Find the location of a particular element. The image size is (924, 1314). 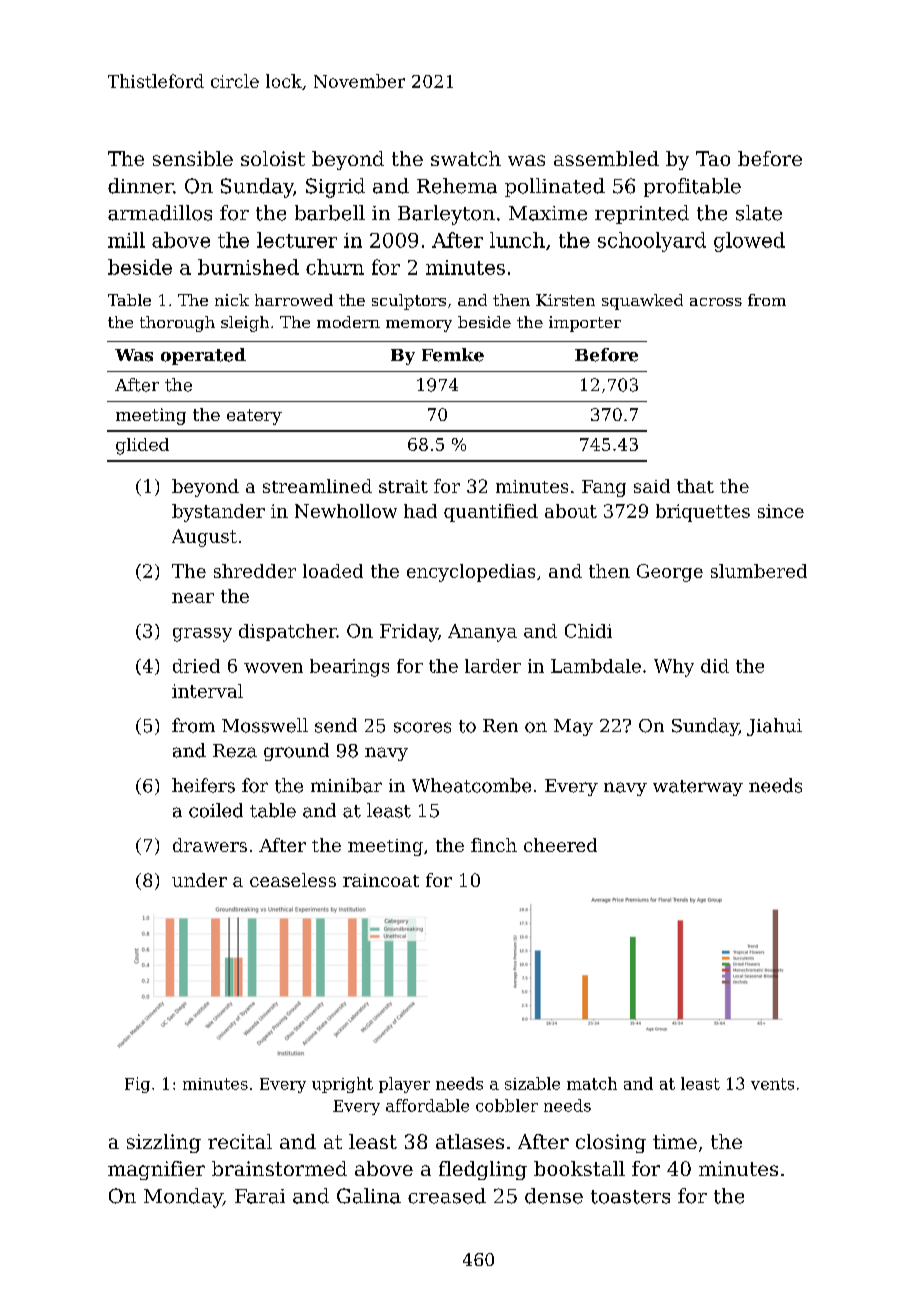

creased is located at coordinates (447, 1196).
